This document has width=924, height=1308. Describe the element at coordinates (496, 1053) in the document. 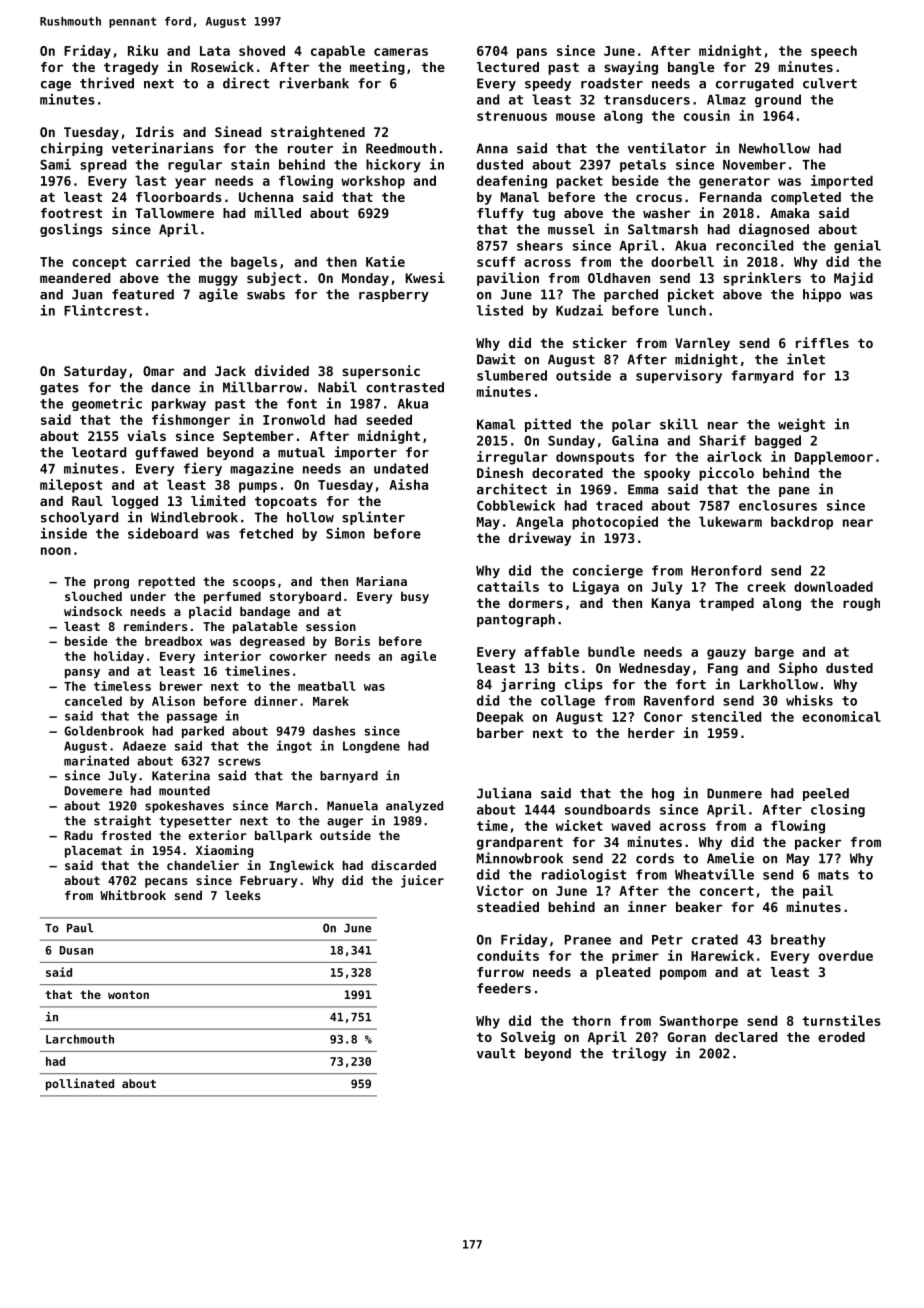

I see `vault` at that location.
